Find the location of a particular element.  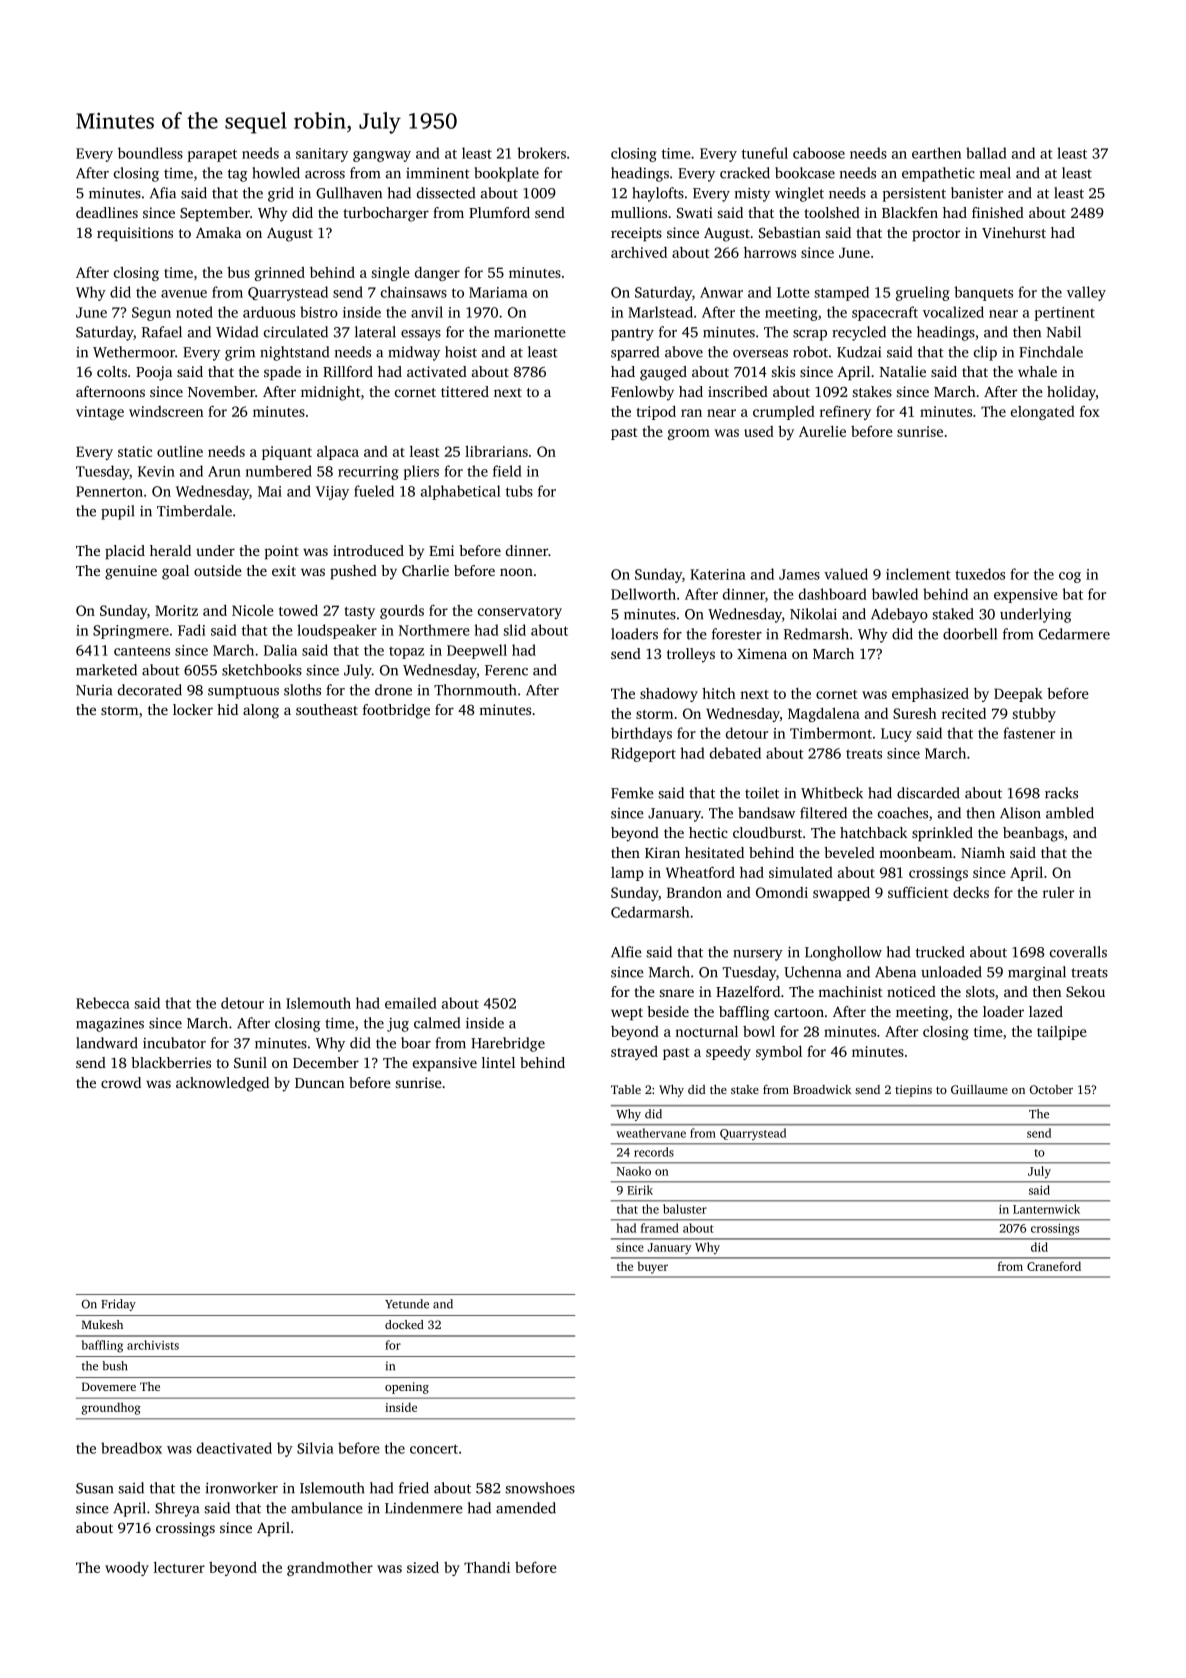

outside is located at coordinates (218, 570).
